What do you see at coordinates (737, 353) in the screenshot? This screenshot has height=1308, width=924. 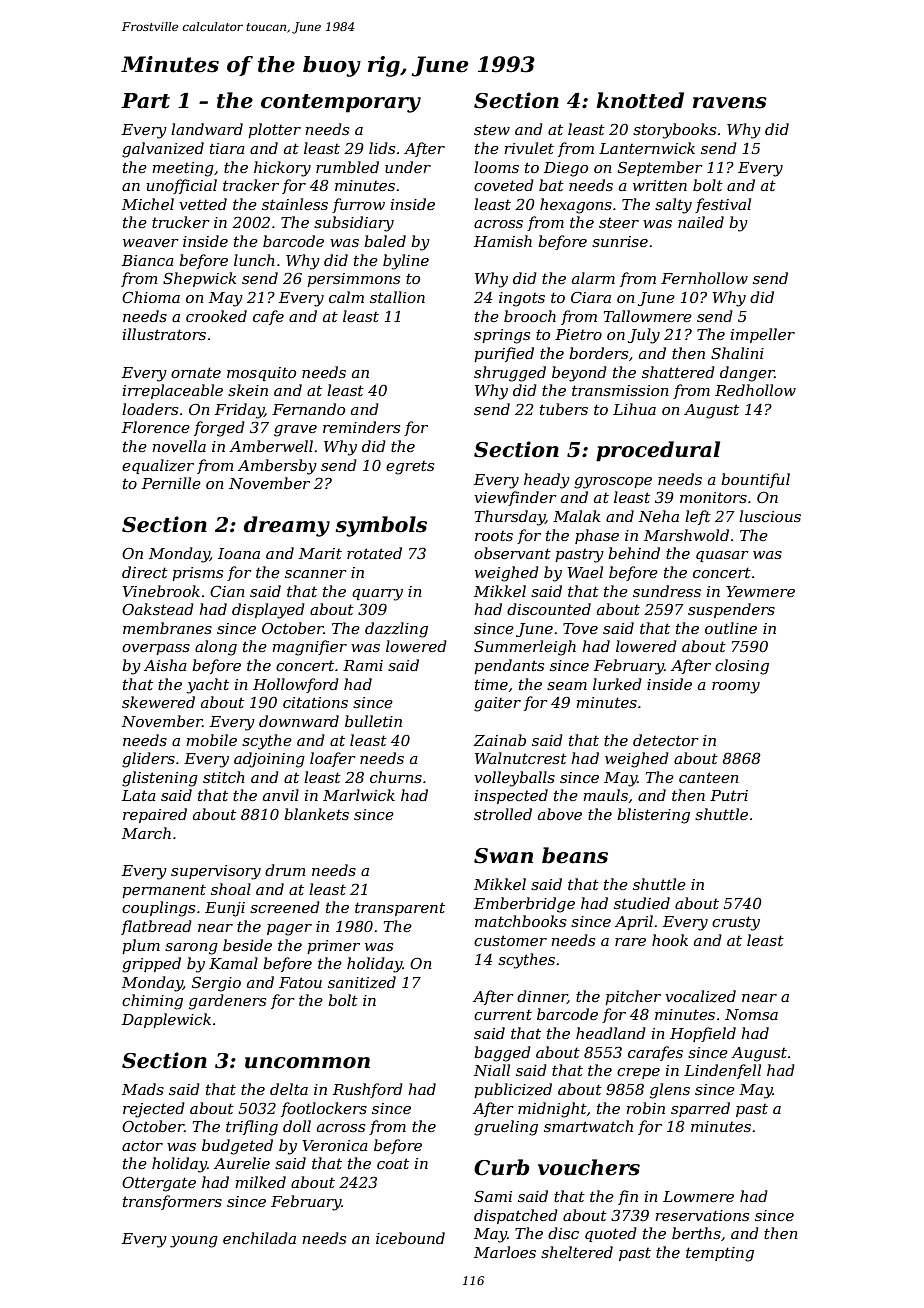 I see `Shalini` at bounding box center [737, 353].
